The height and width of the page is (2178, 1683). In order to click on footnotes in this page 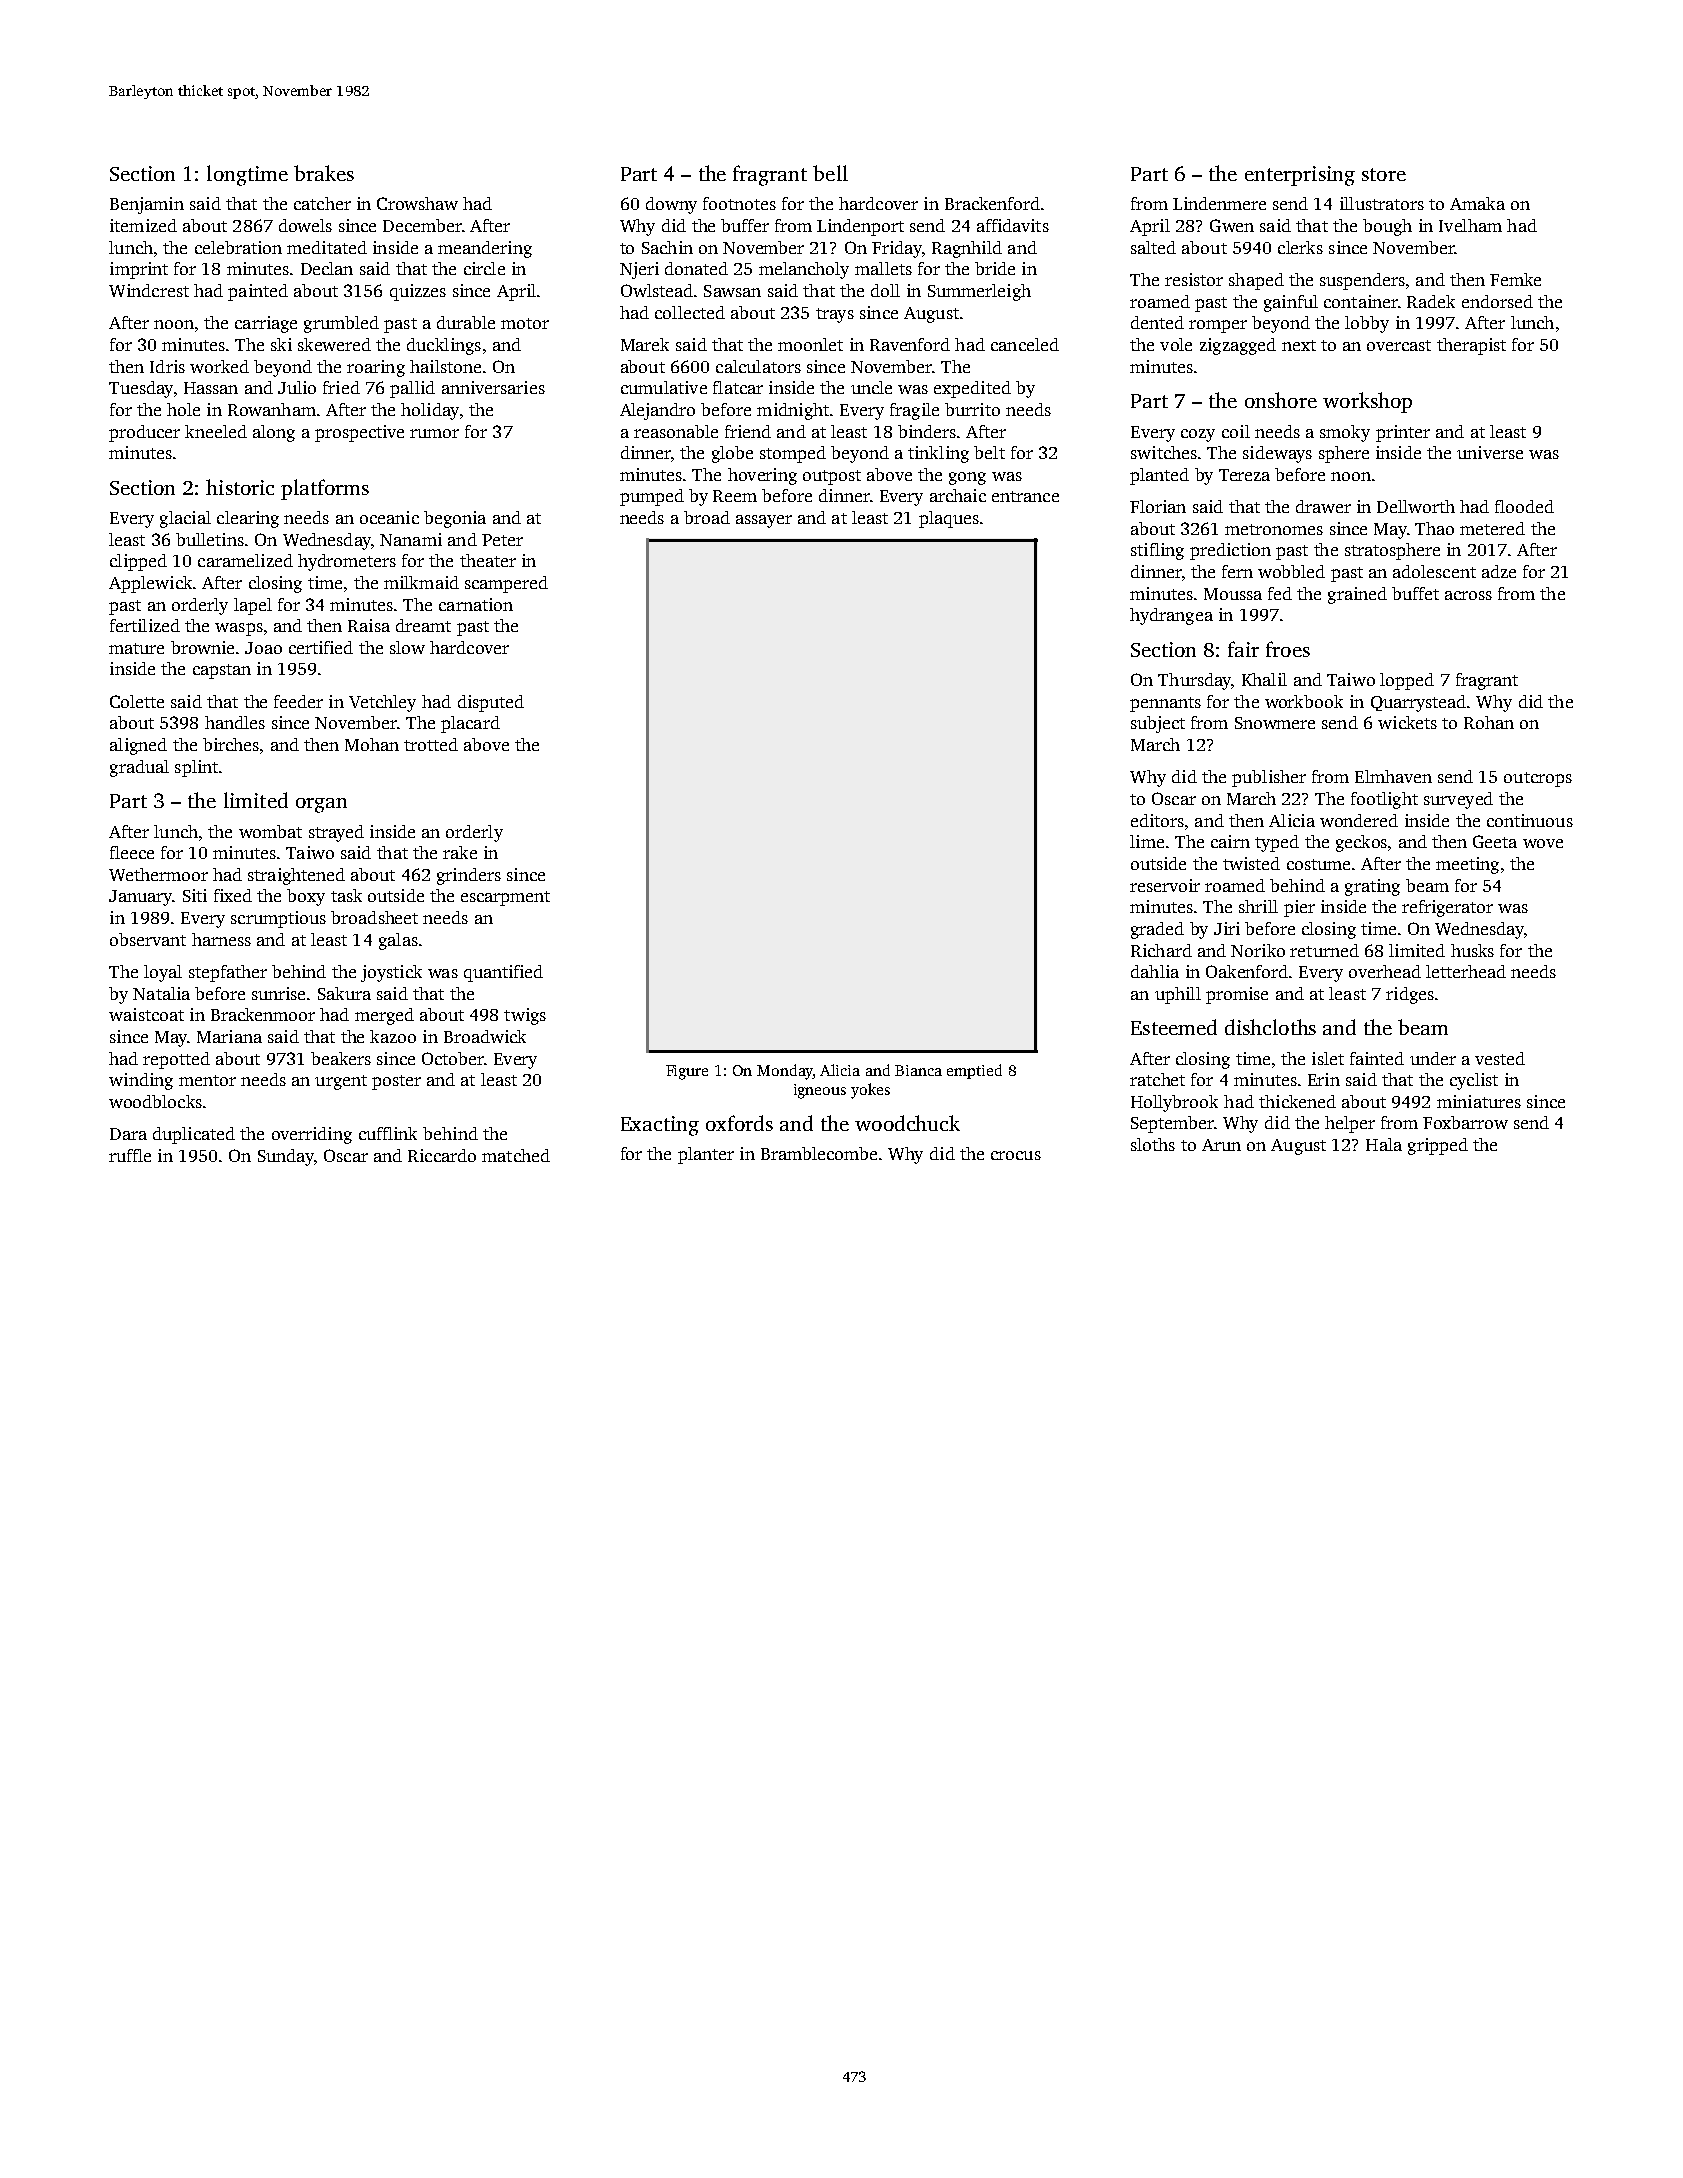, I will do `click(739, 203)`.
